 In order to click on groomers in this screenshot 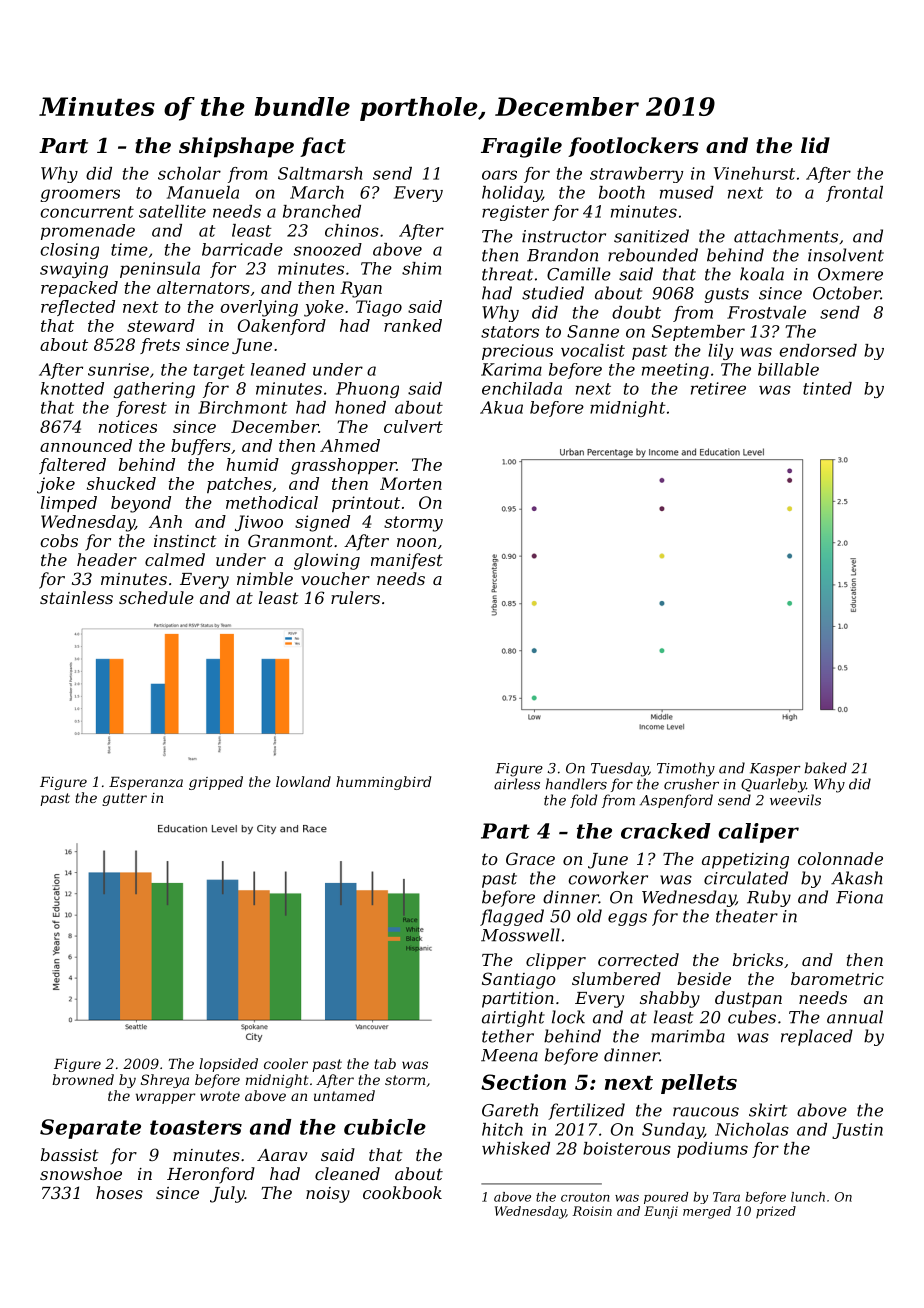, I will do `click(80, 195)`.
